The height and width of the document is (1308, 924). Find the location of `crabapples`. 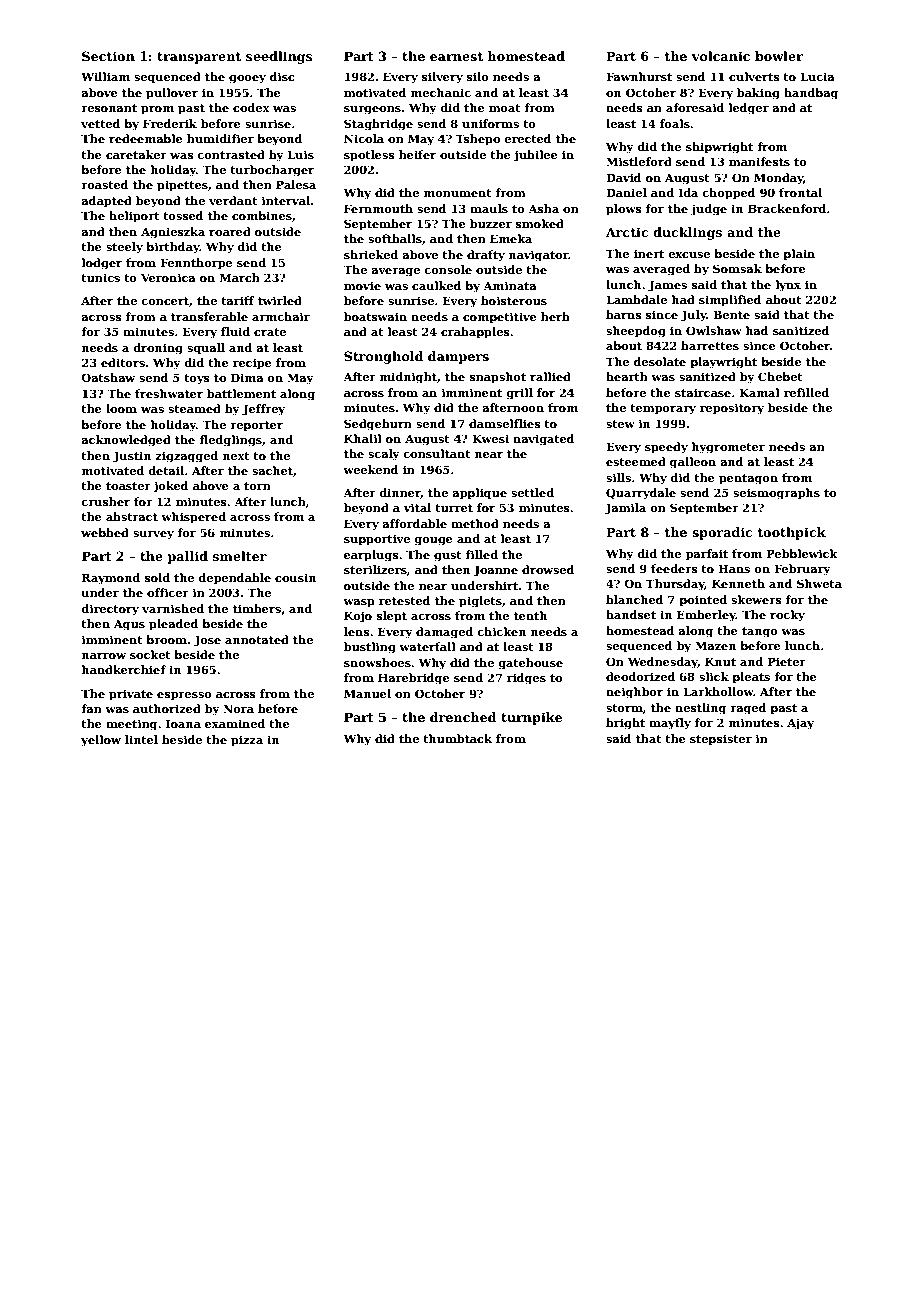

crabapples is located at coordinates (475, 333).
